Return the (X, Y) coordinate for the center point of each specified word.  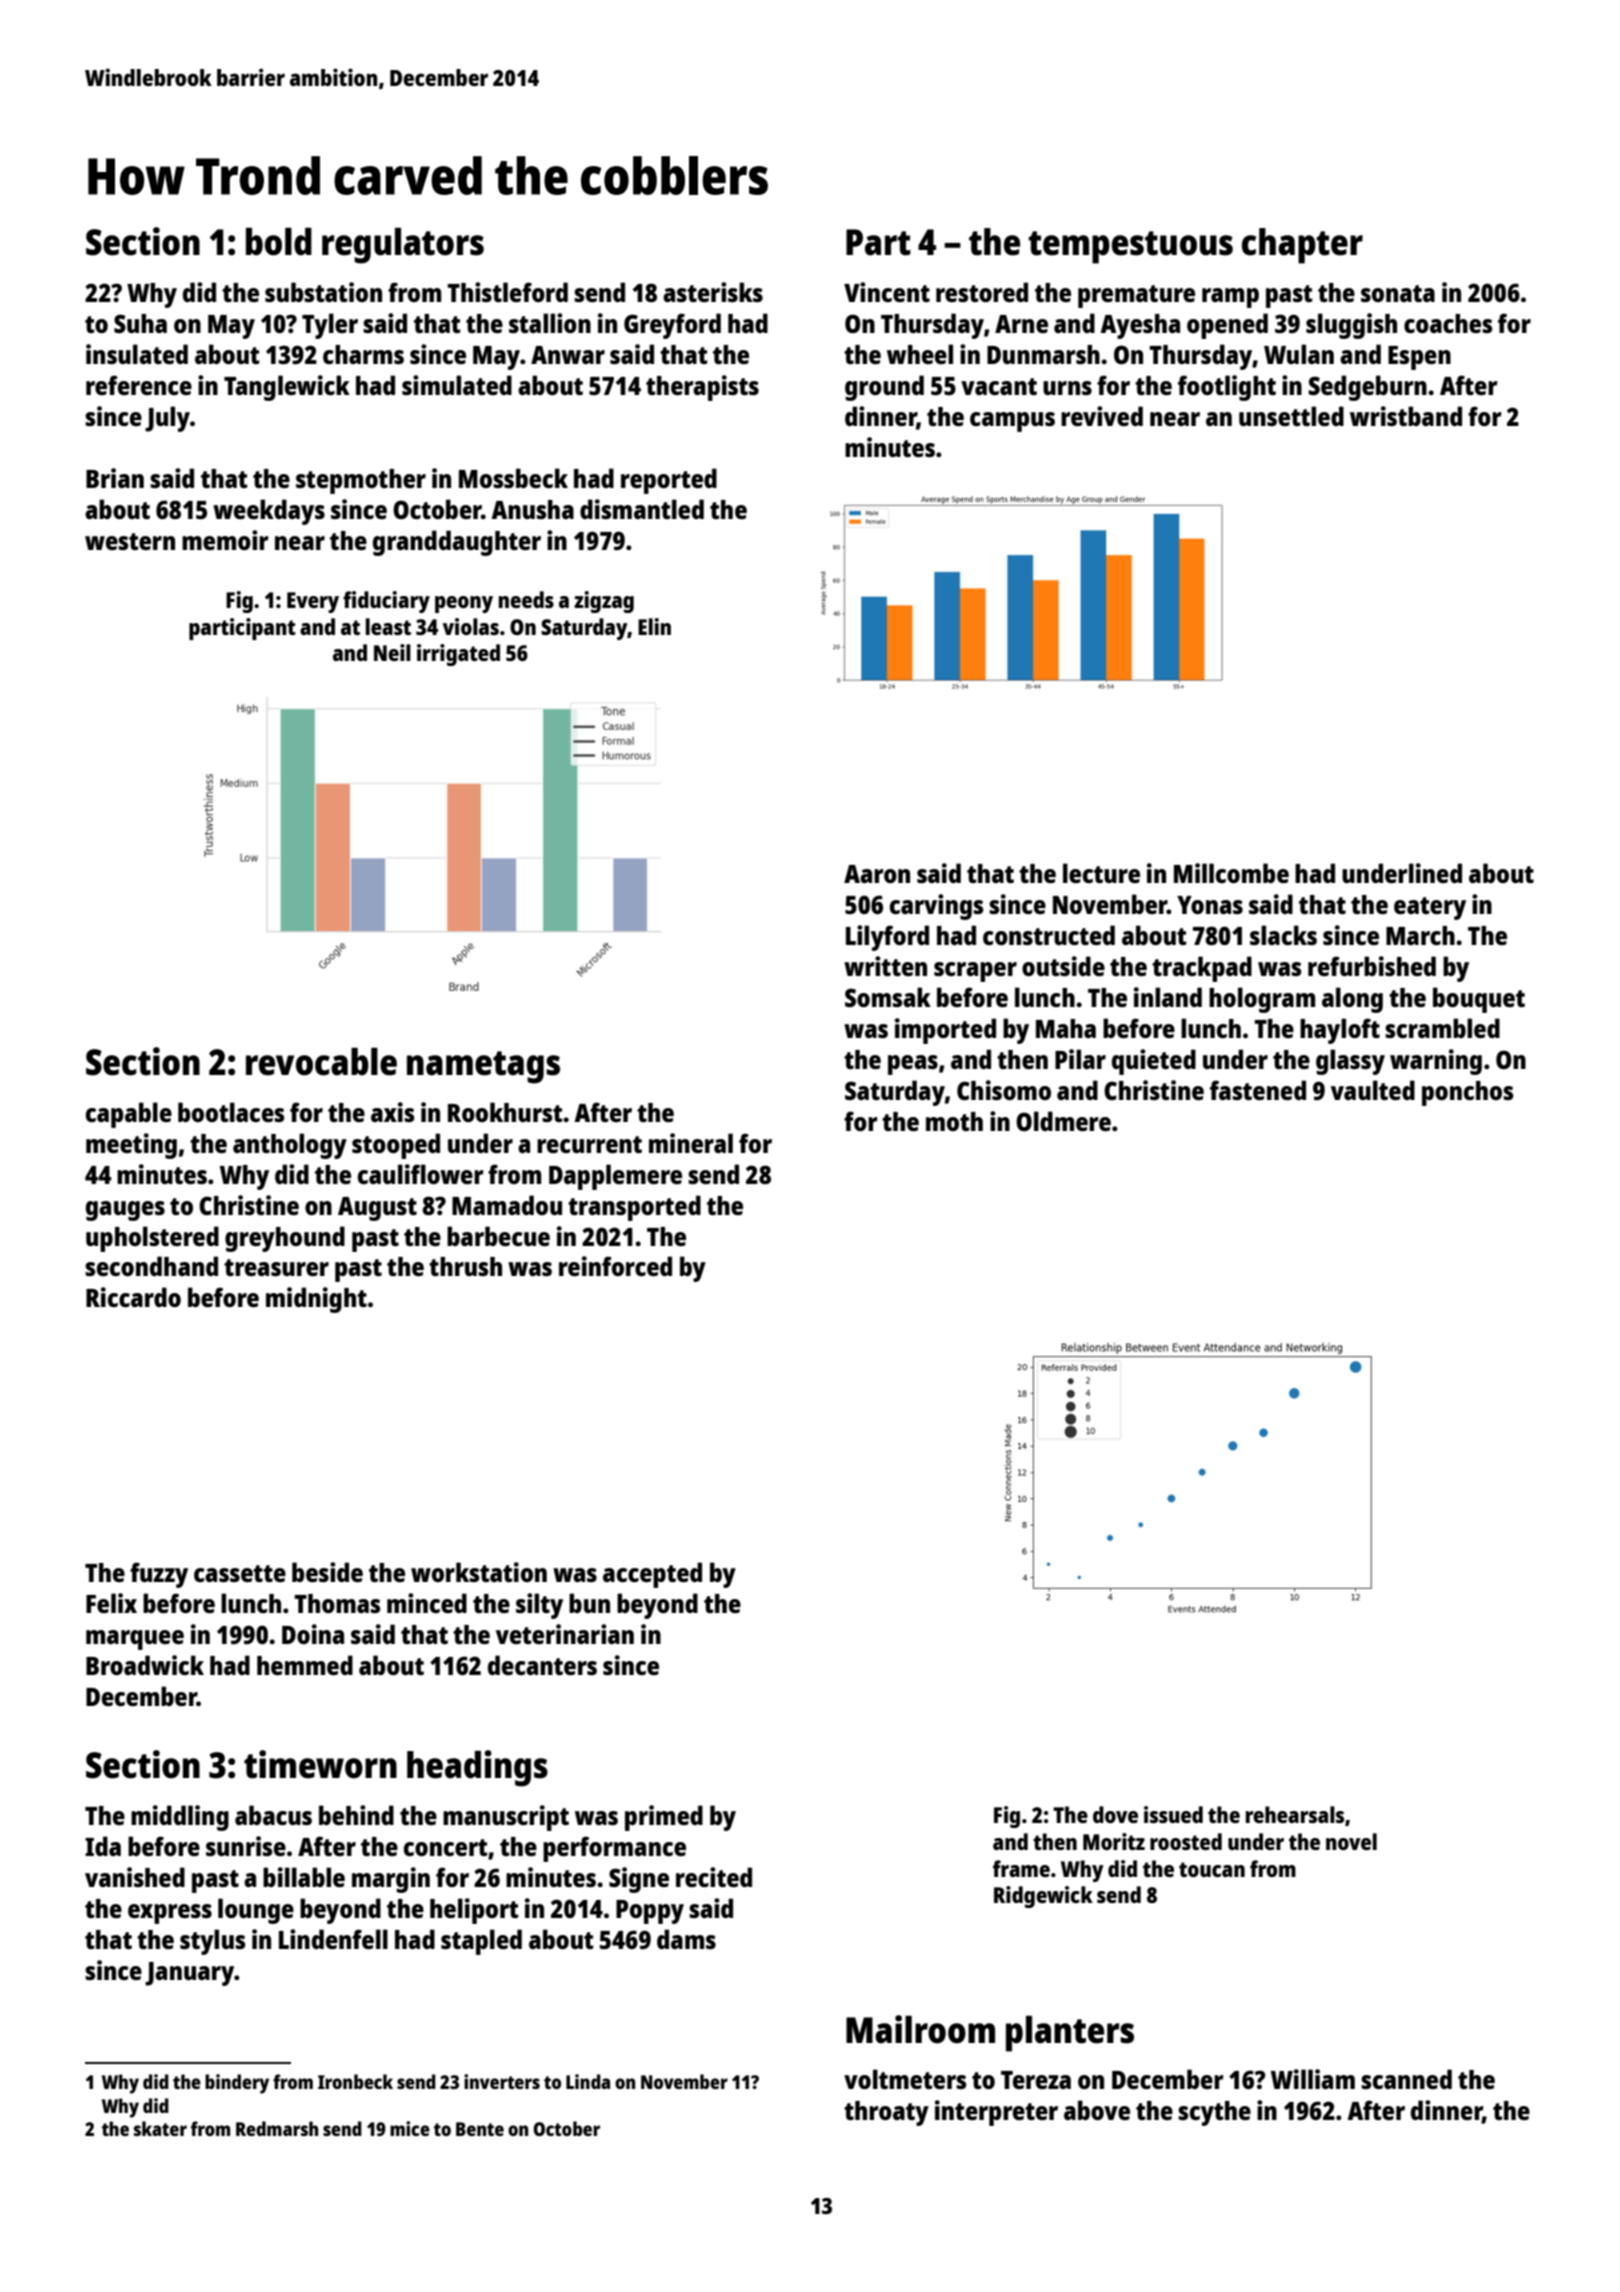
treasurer (276, 1267)
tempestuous (1130, 247)
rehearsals (1295, 1814)
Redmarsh (277, 2128)
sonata (1398, 293)
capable (129, 1115)
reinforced (615, 1266)
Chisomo (1004, 1090)
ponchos (1467, 1093)
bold (279, 242)
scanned (1406, 2079)
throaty (886, 2113)
